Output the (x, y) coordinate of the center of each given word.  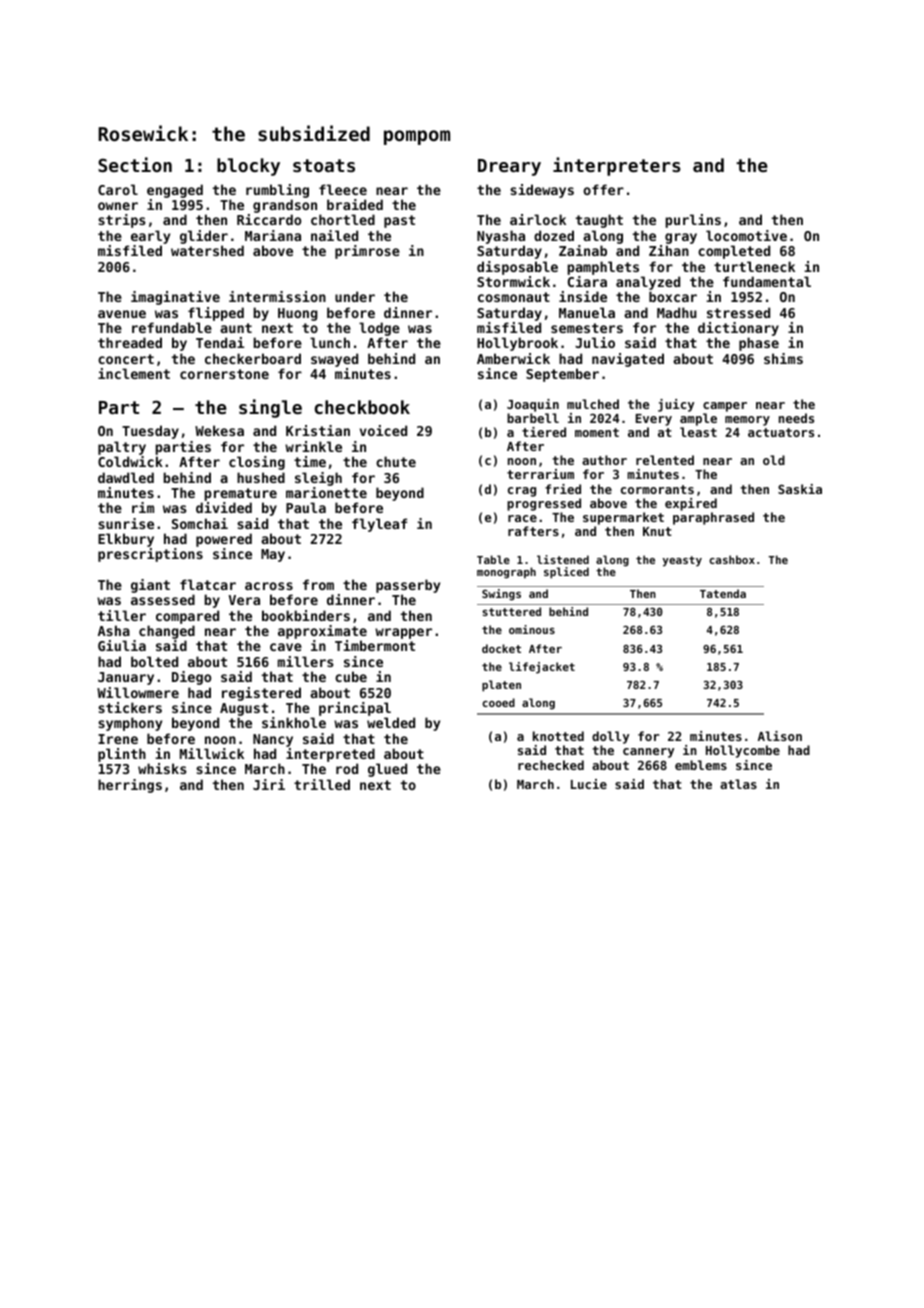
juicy (676, 405)
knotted (558, 736)
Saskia (800, 489)
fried (563, 489)
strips (122, 221)
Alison (780, 736)
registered (261, 694)
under (355, 296)
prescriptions (150, 555)
